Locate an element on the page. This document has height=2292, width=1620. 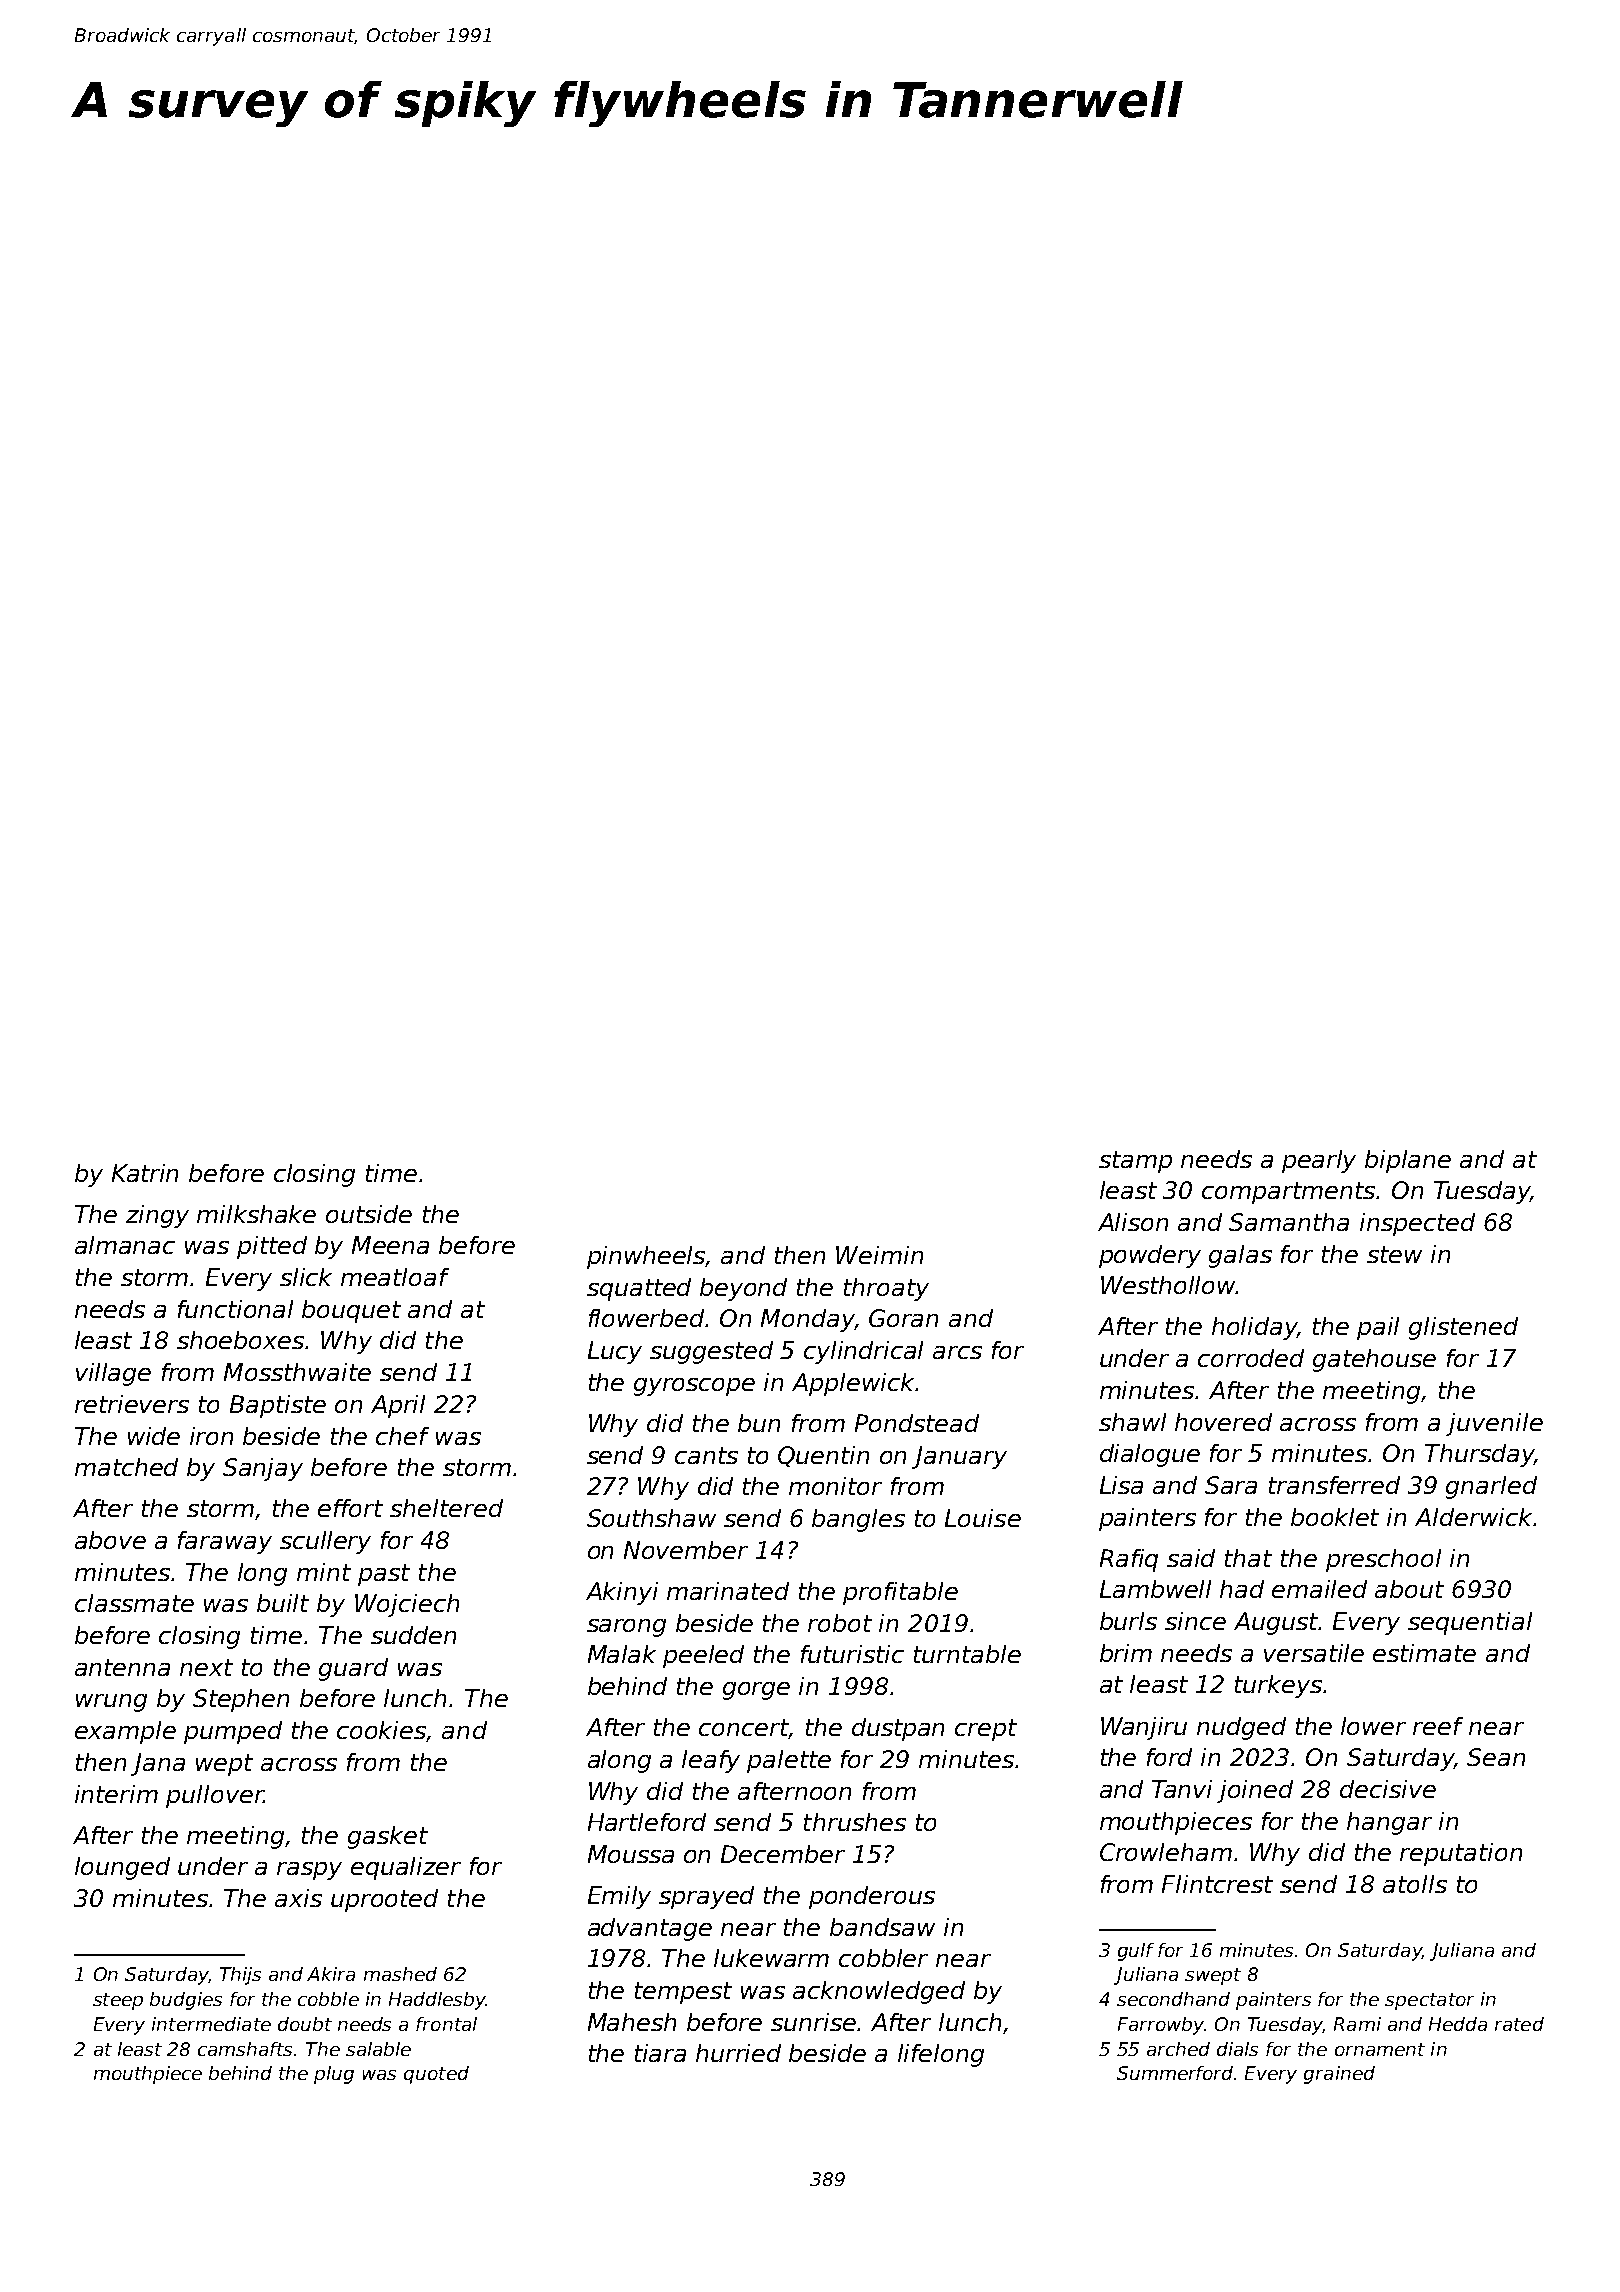
bandsaw is located at coordinates (882, 1927).
